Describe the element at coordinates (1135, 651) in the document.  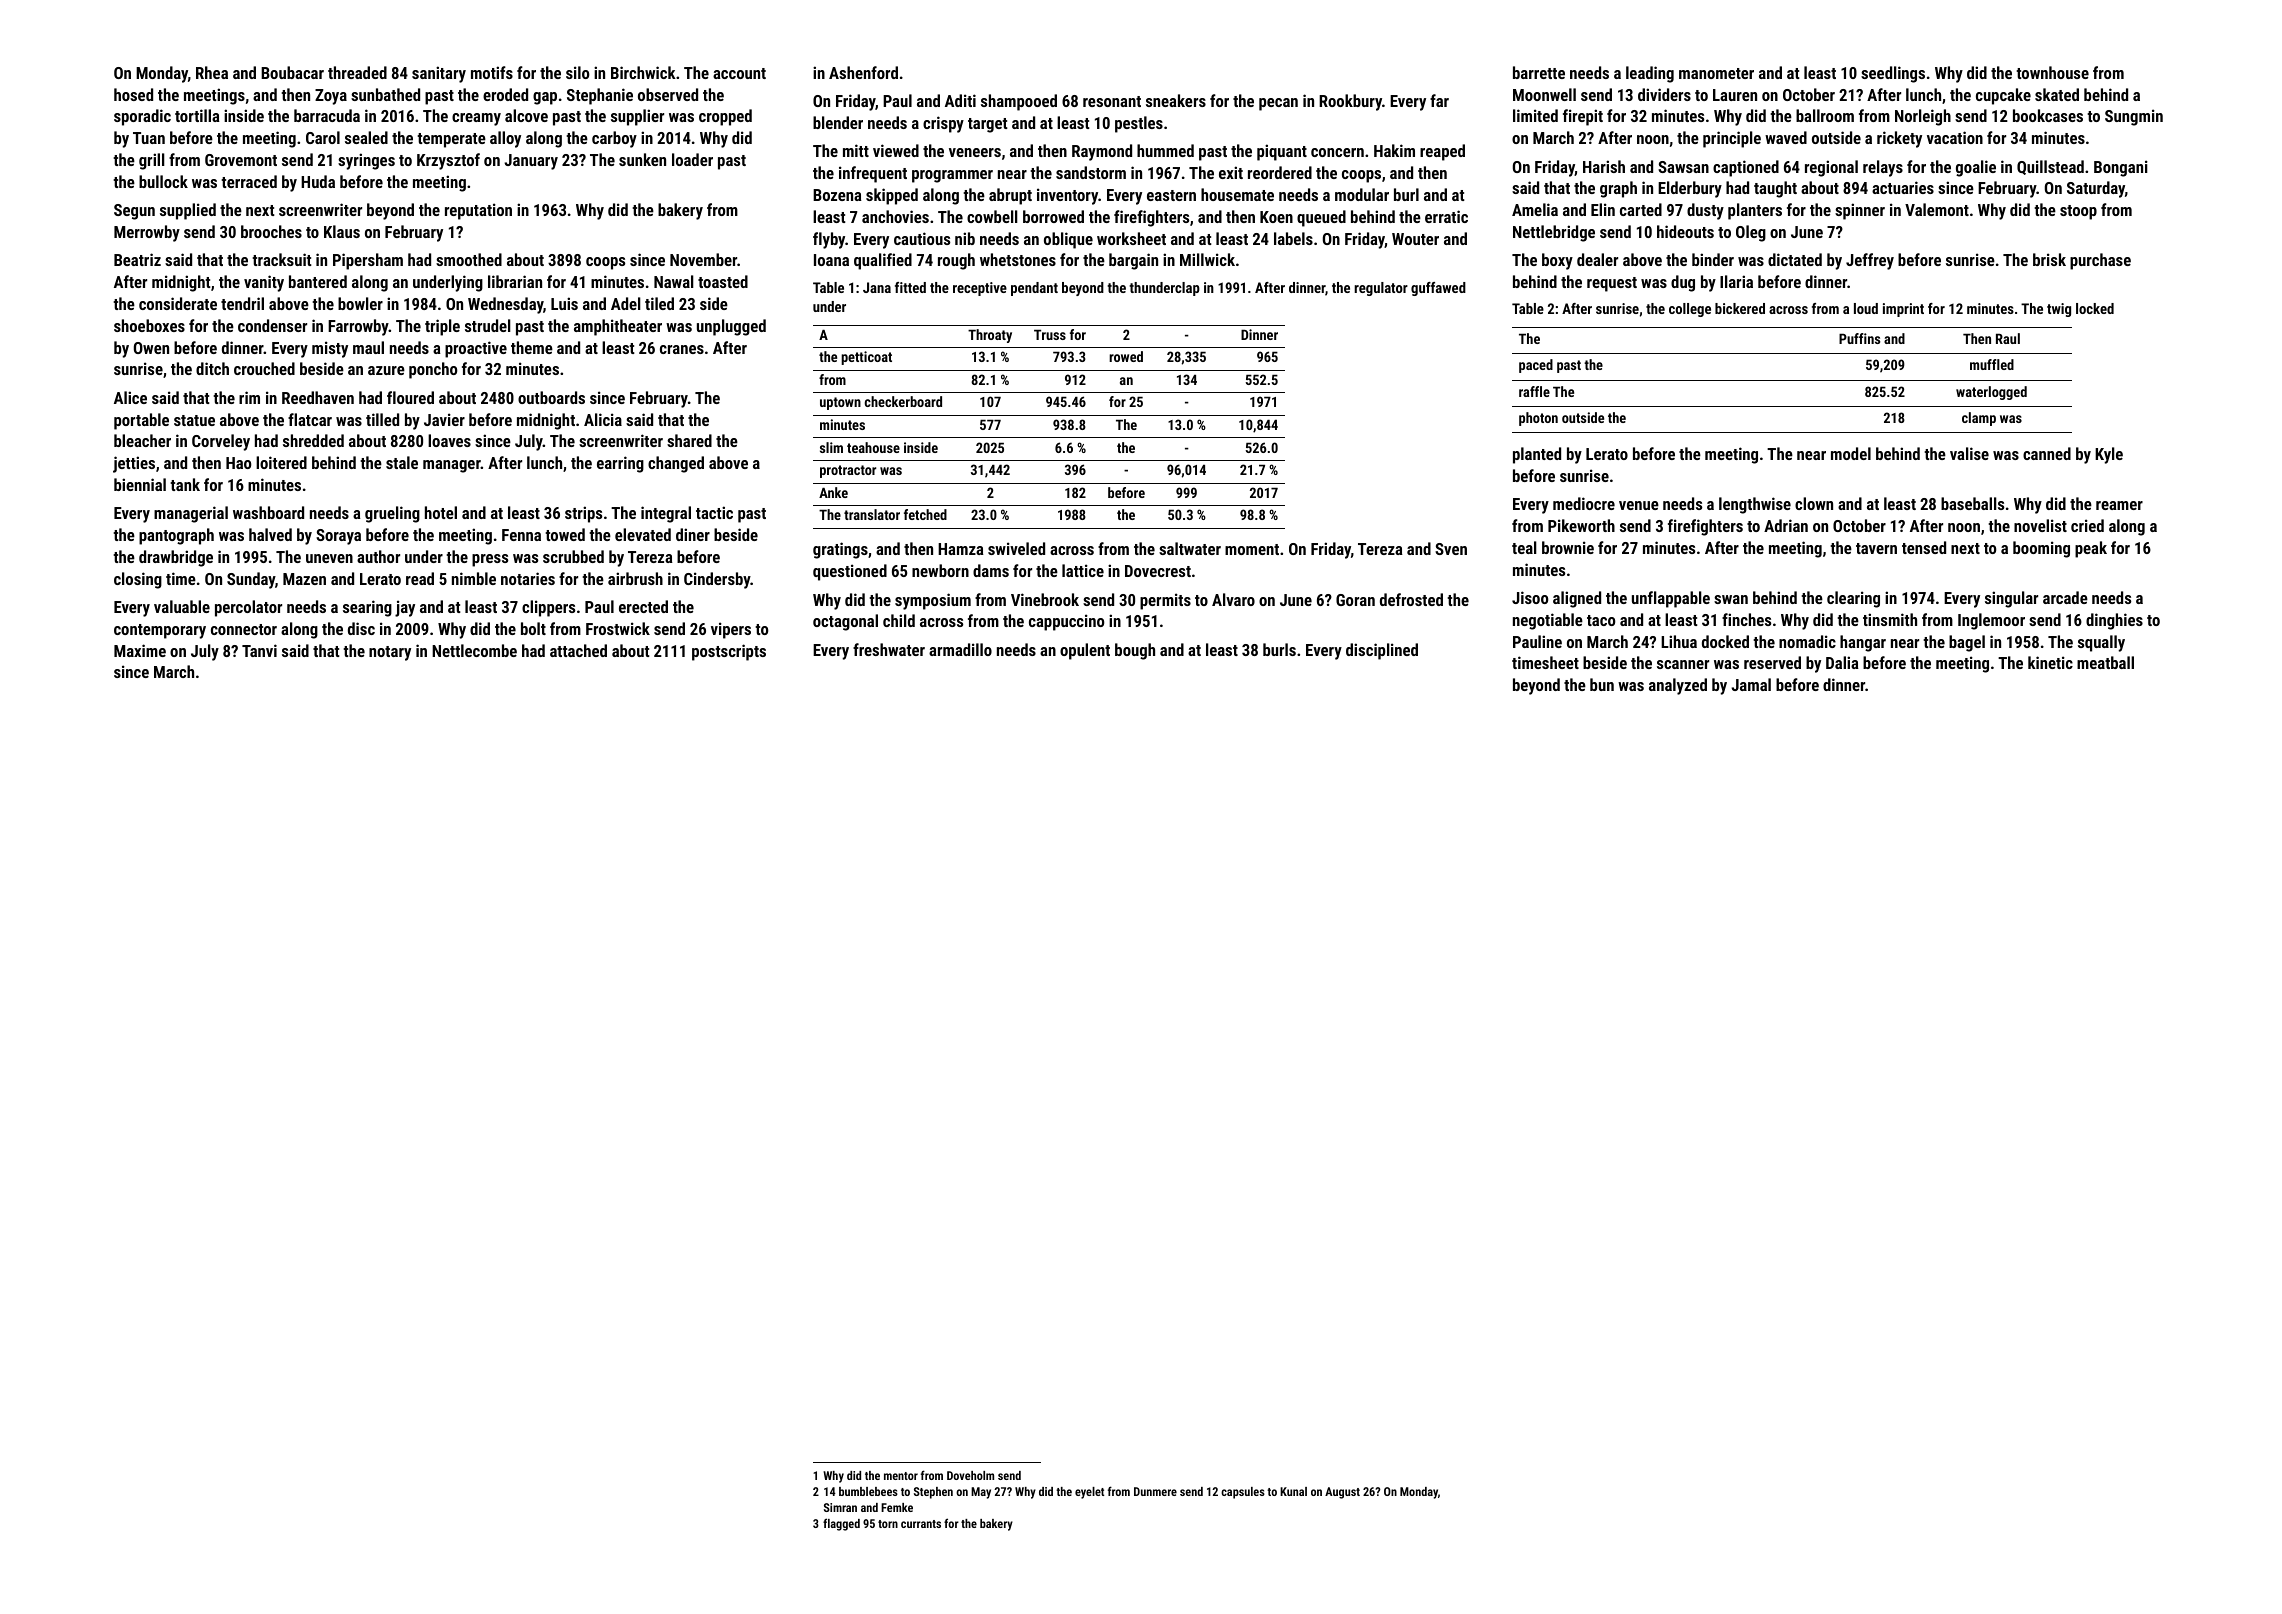
I see `bough` at that location.
